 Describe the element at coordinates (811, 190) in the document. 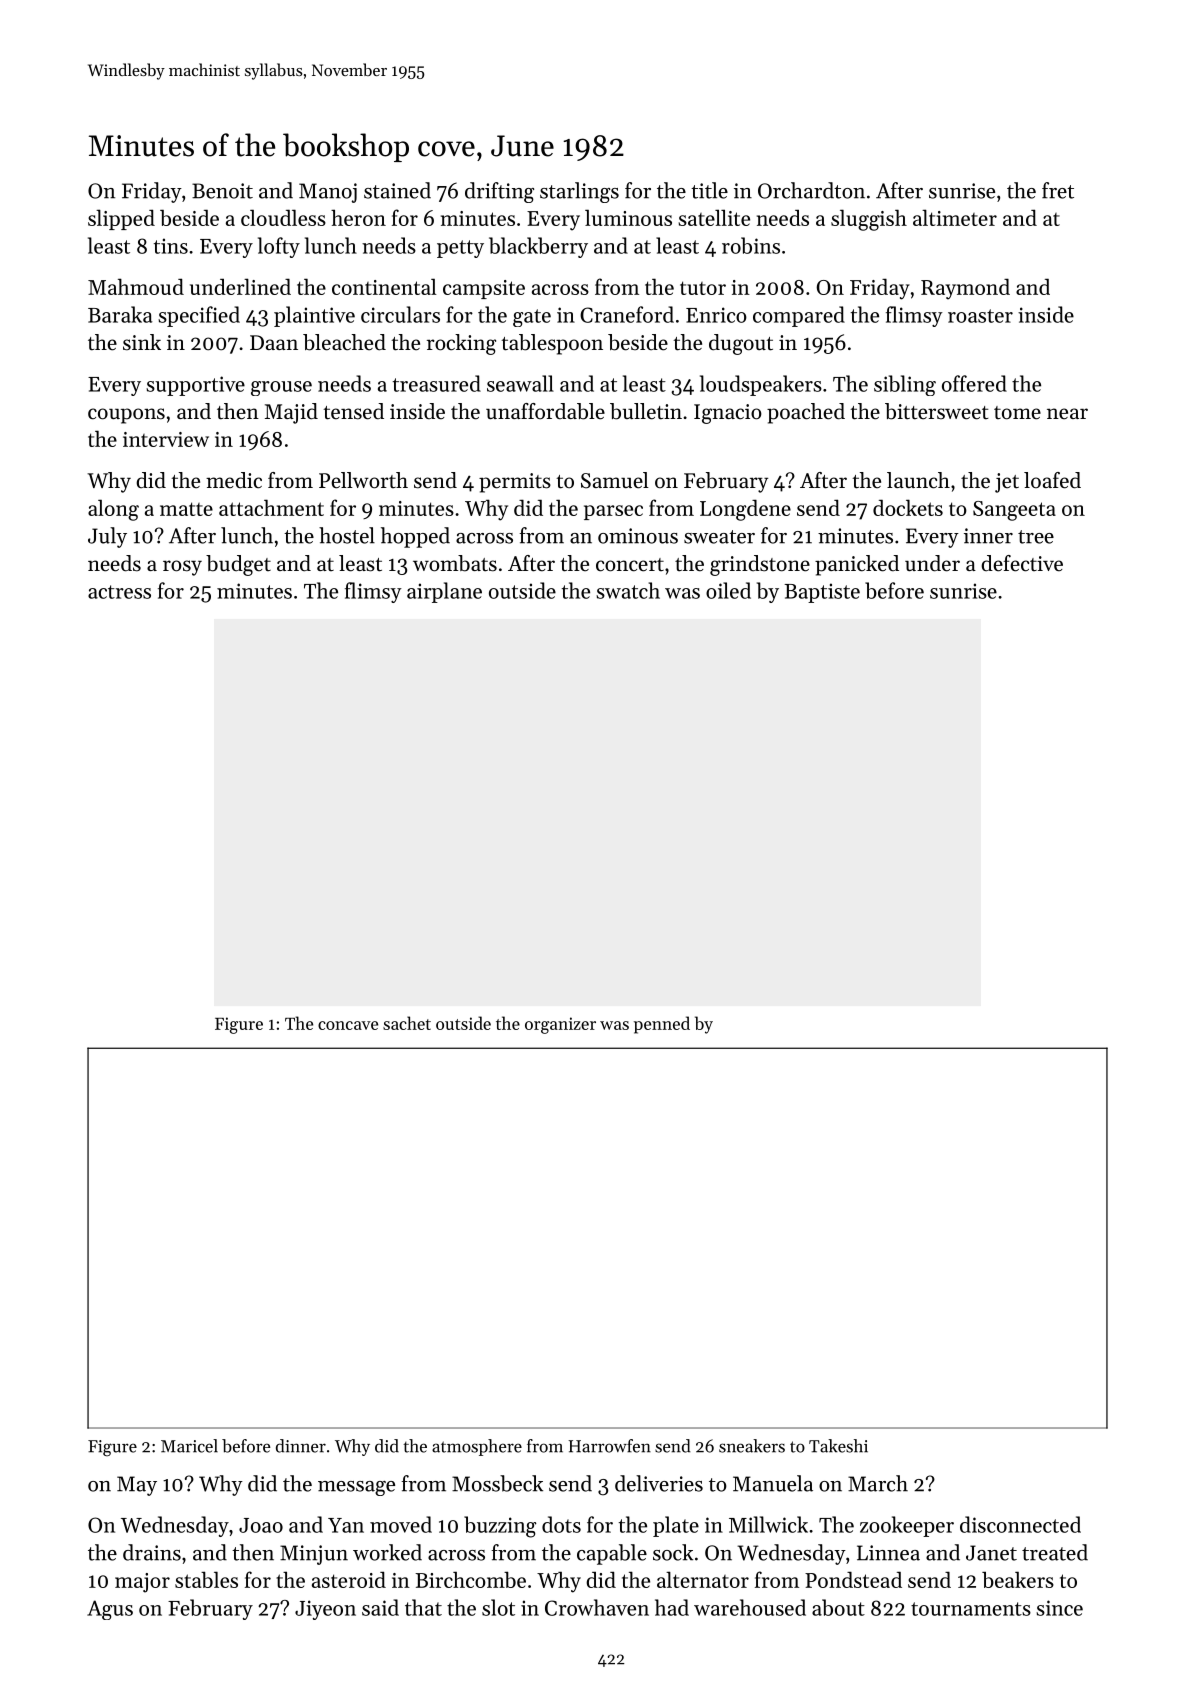

I see `Orchardton` at that location.
